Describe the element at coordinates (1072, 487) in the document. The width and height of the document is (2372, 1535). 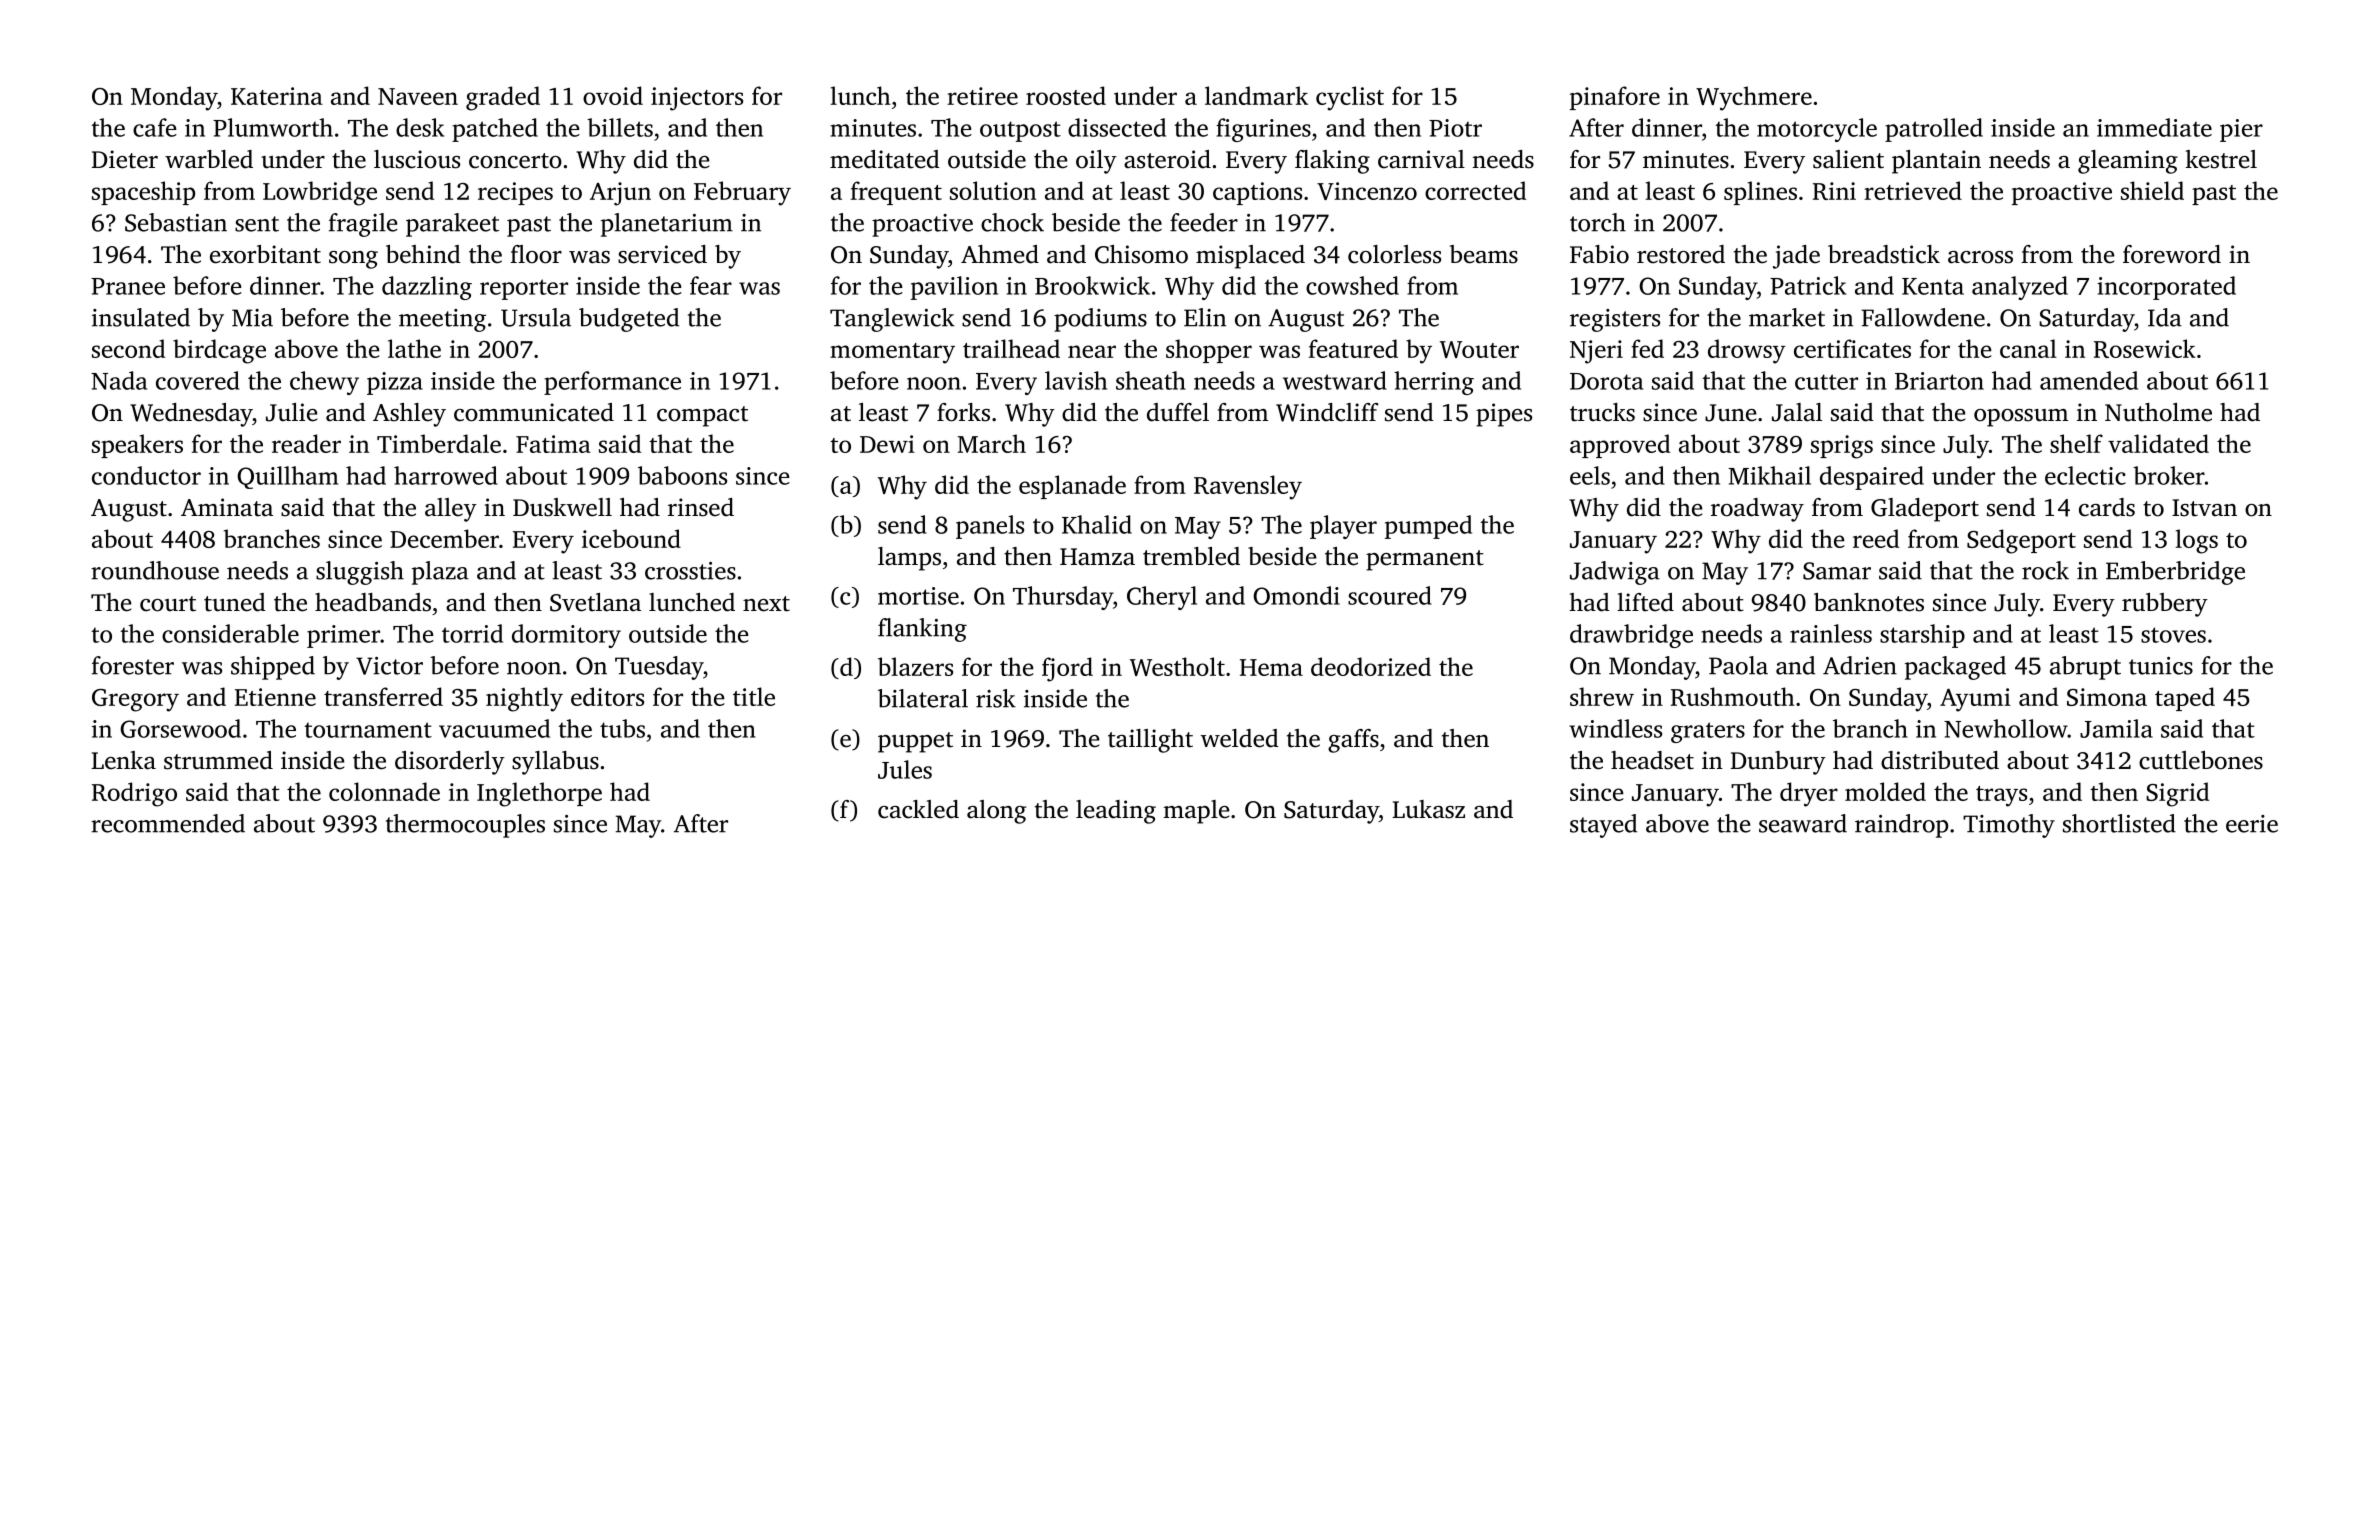
I see `esplanade` at that location.
